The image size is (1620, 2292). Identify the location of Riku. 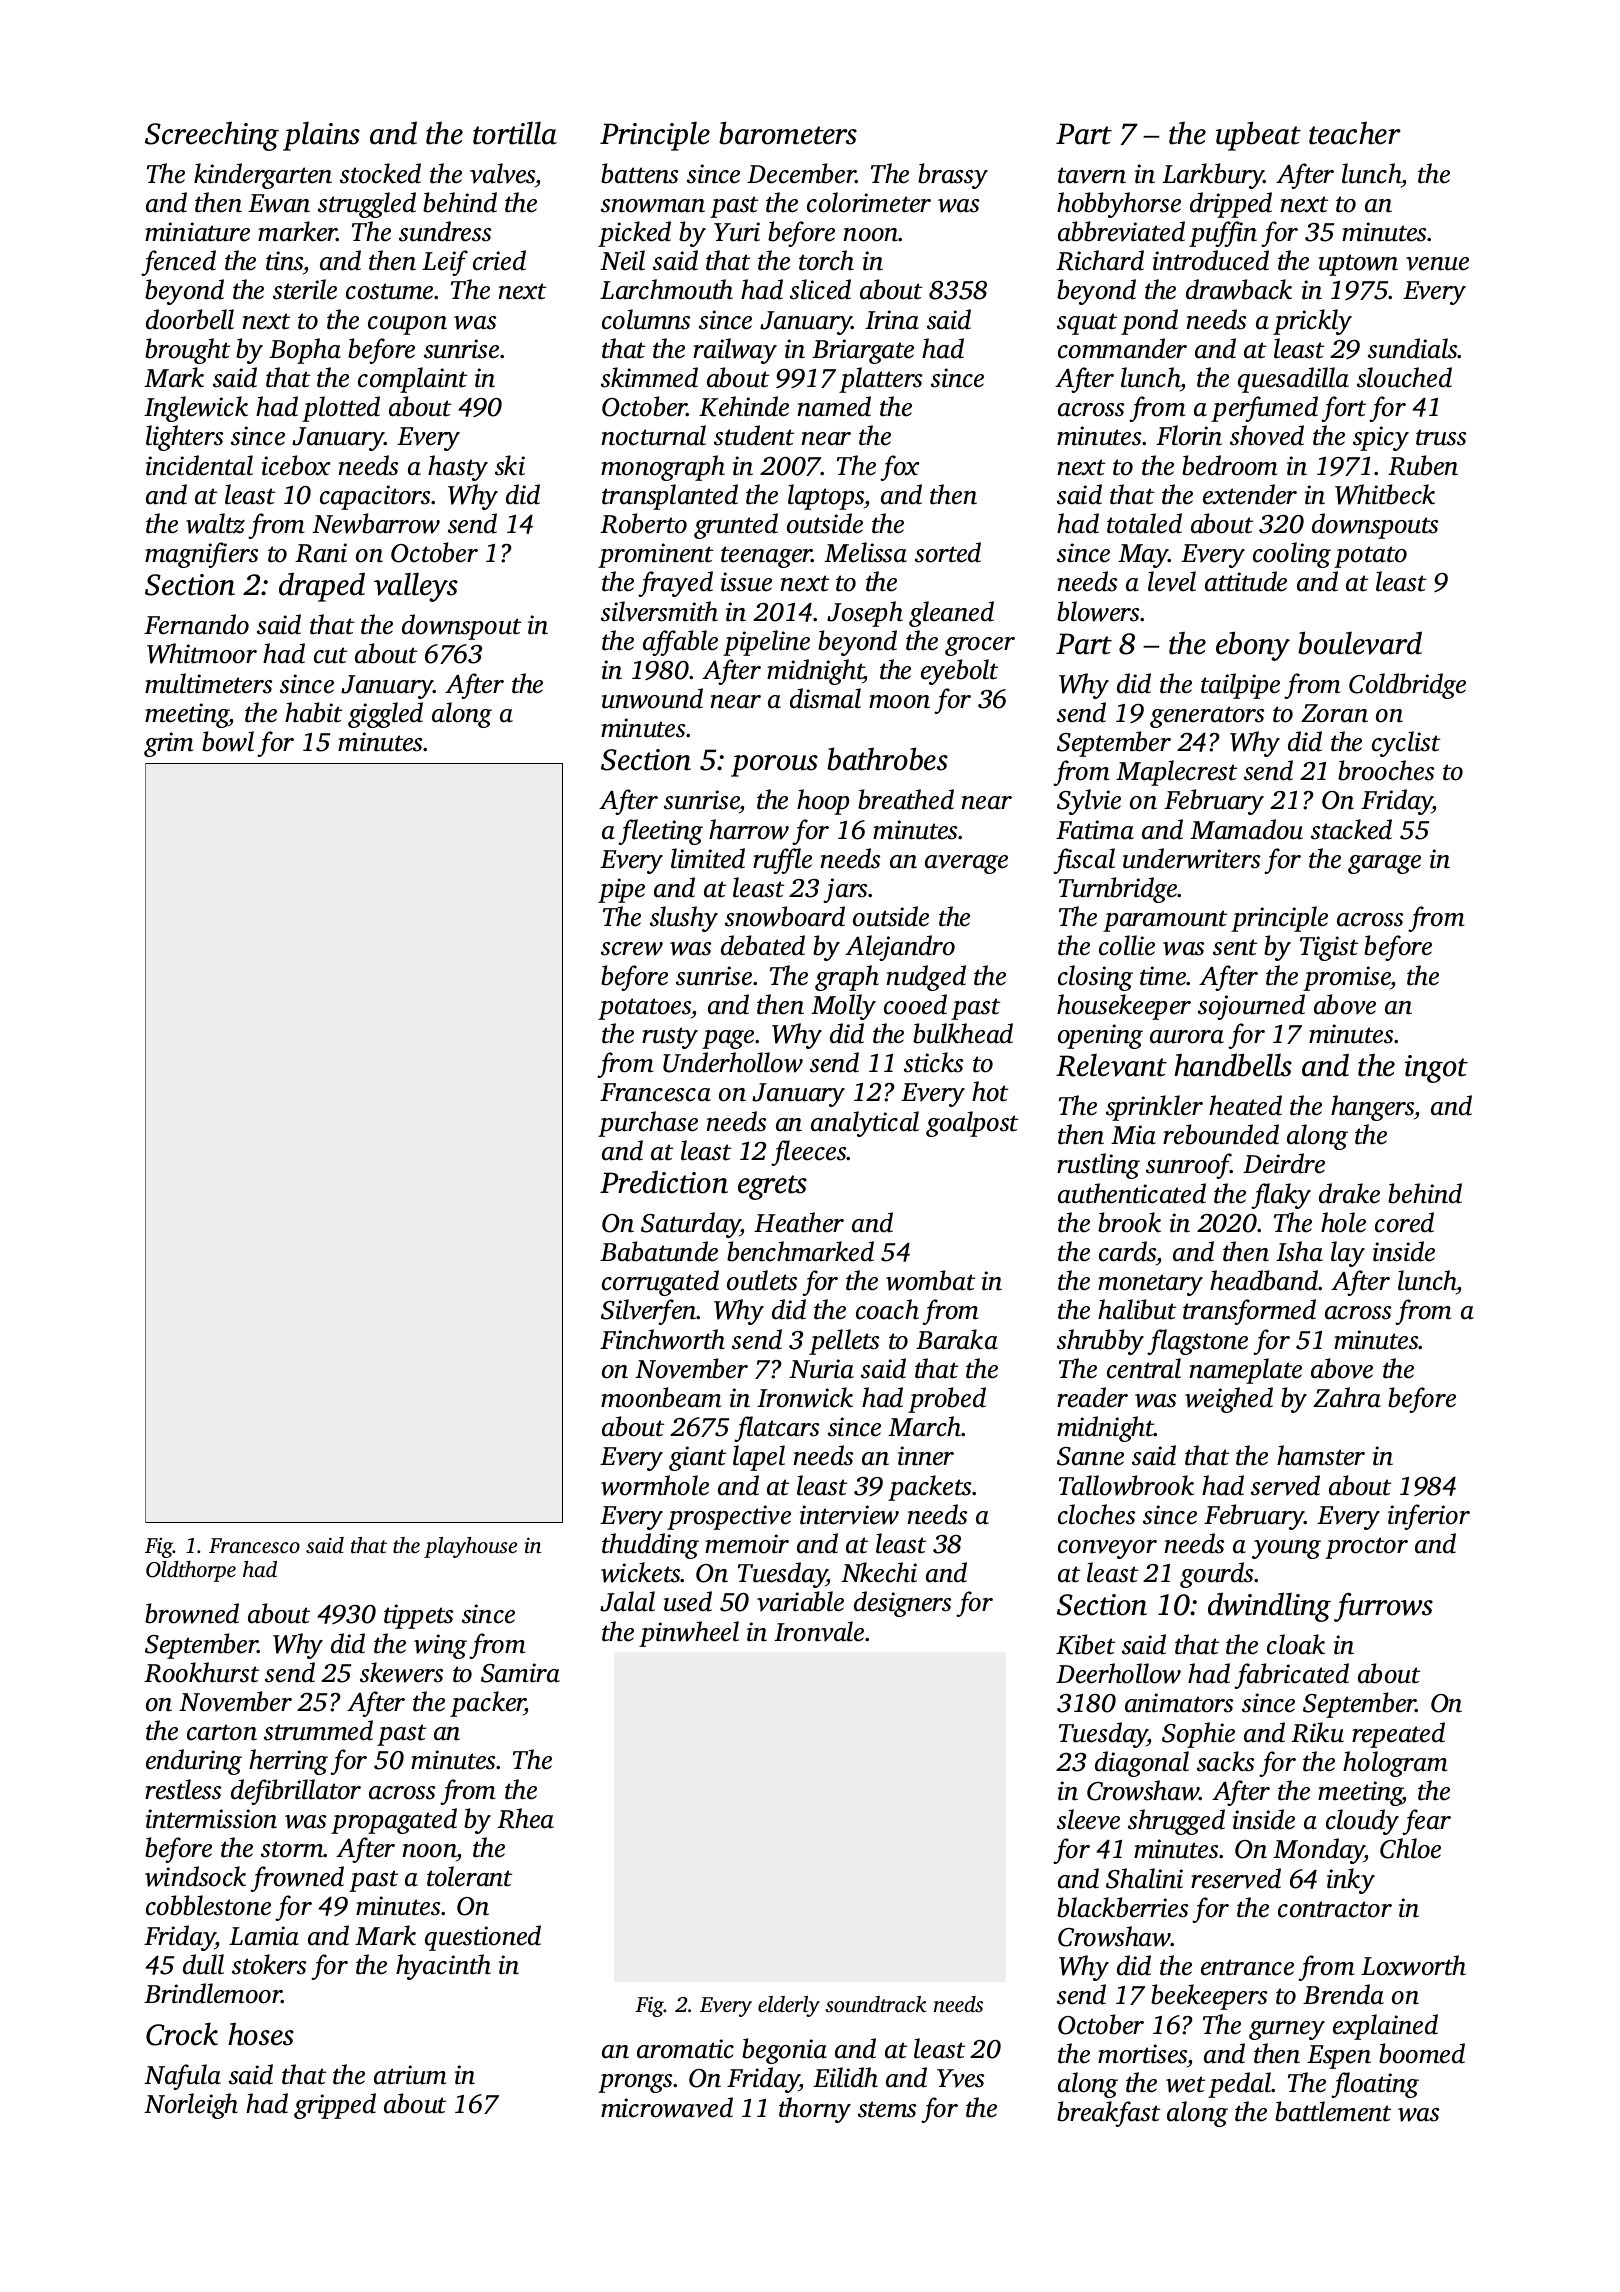
(1317, 1732).
